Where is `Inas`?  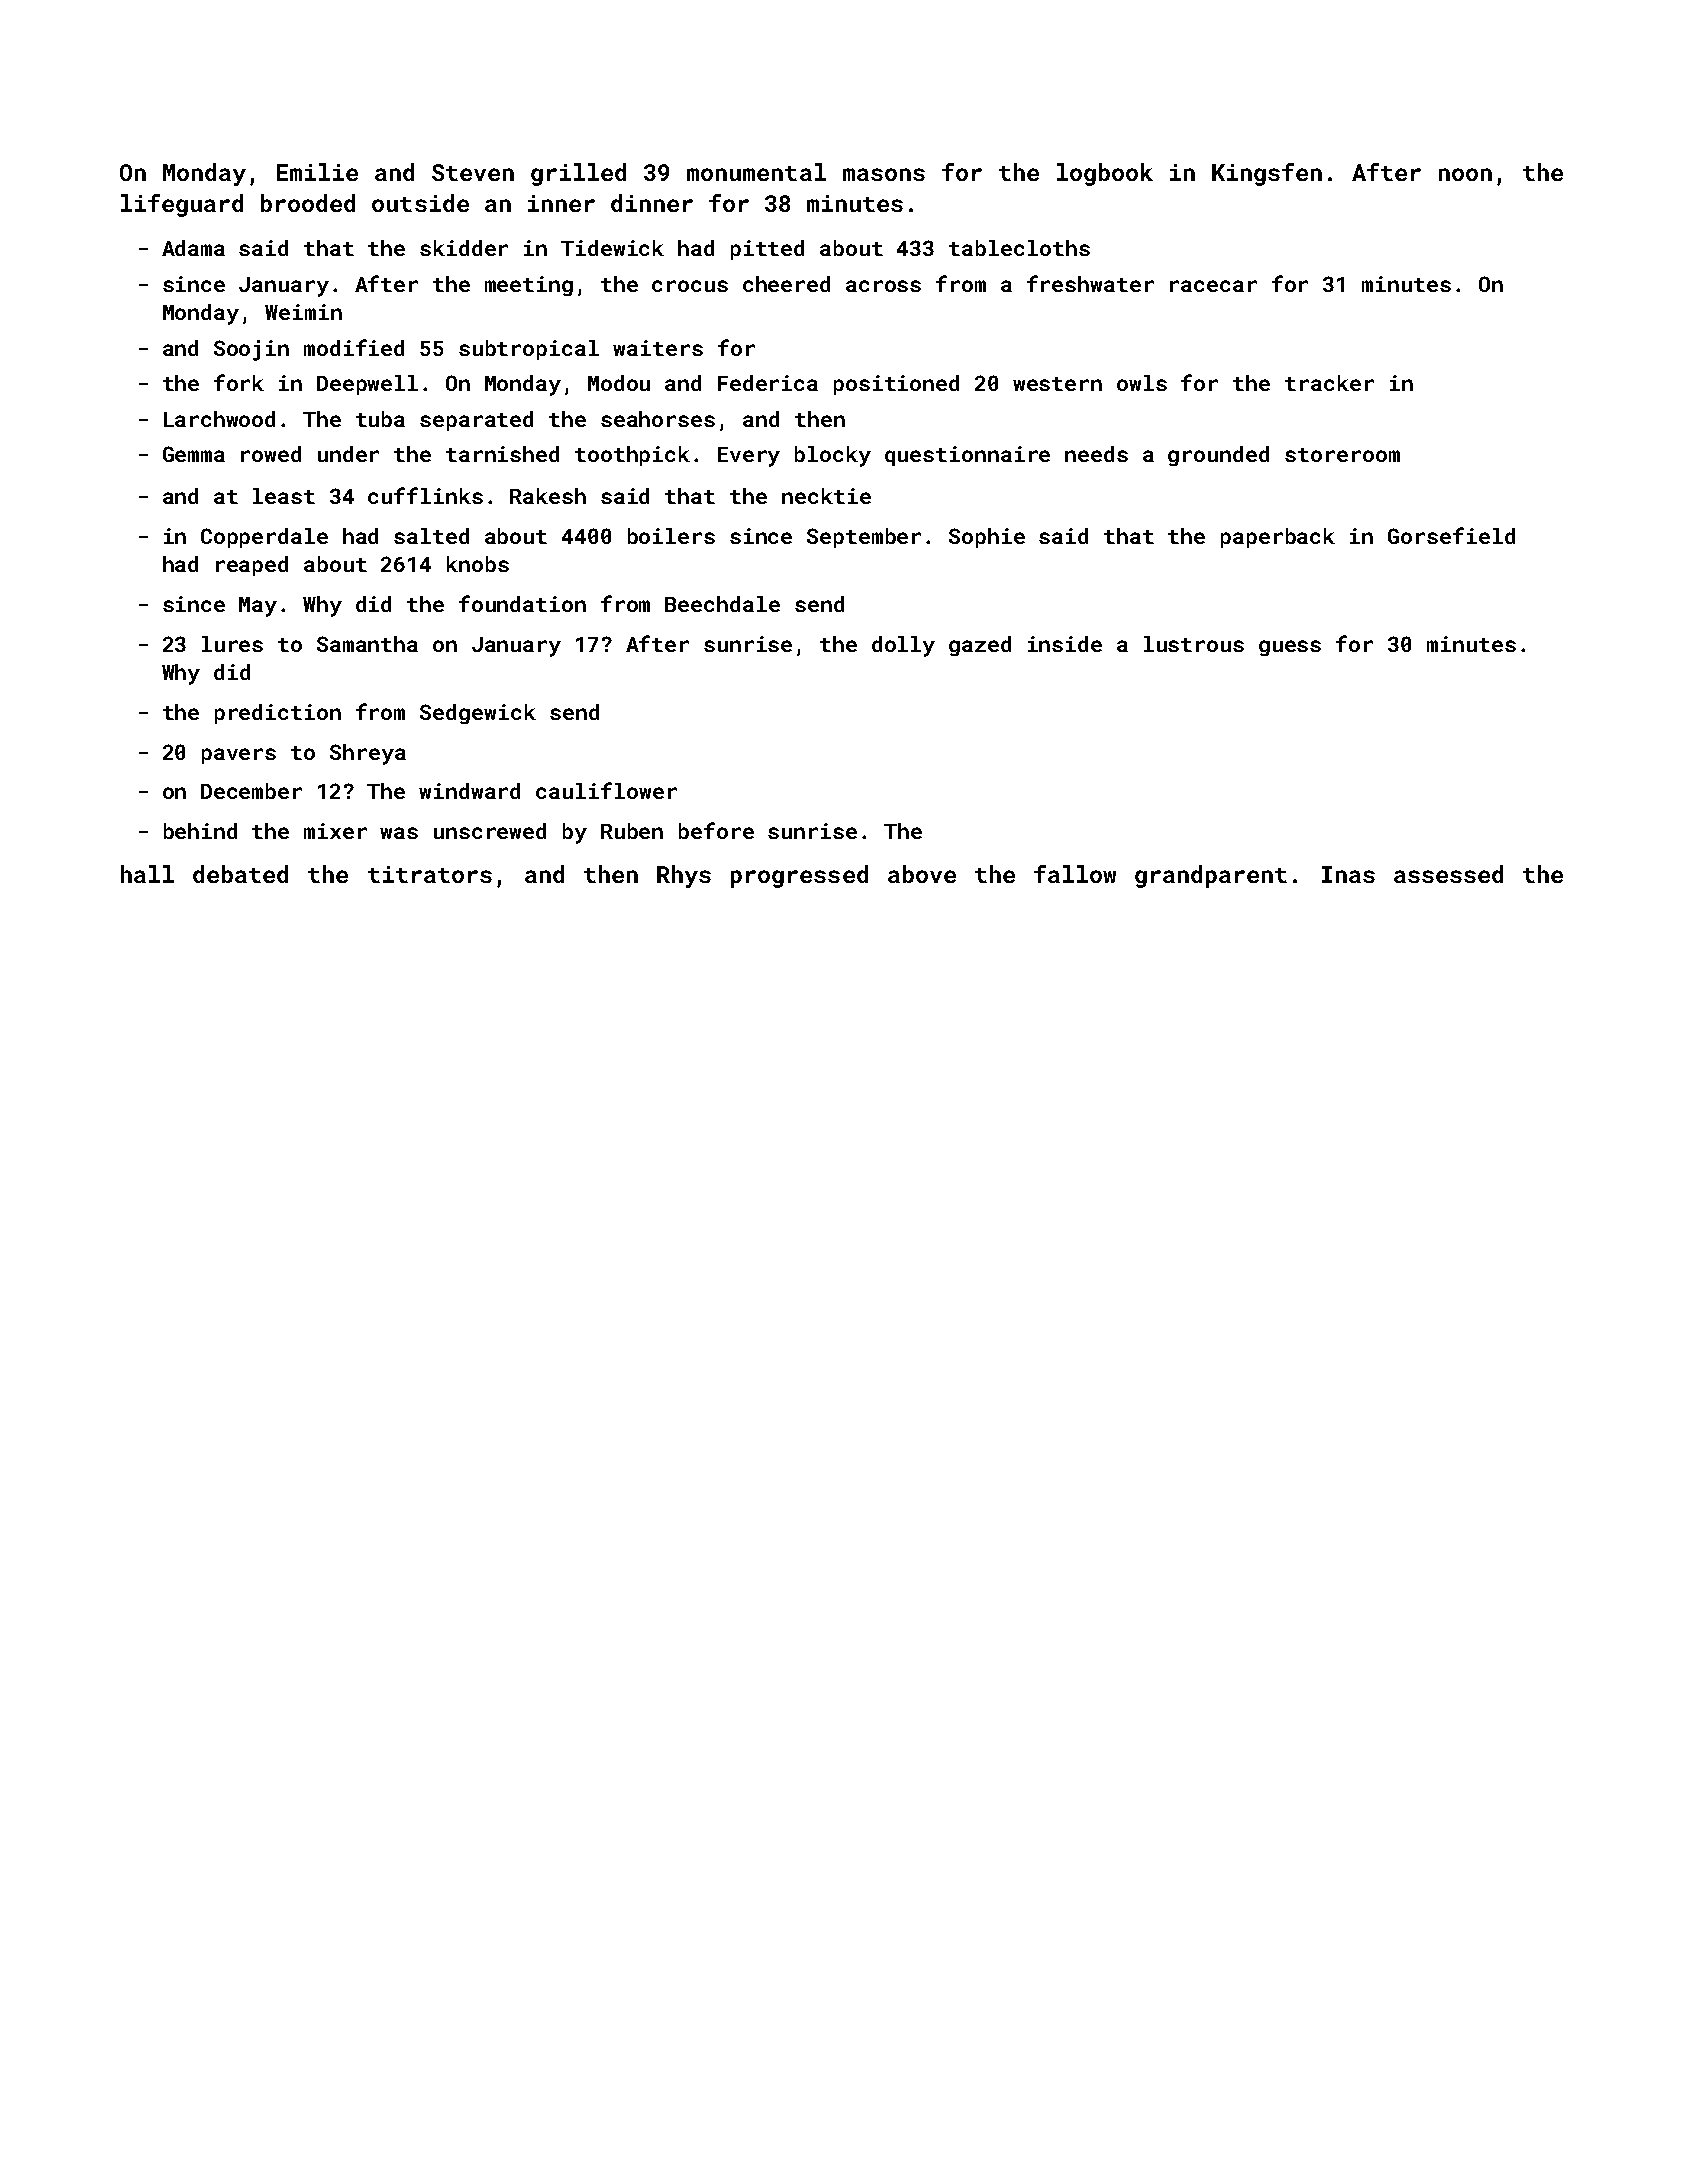
Inas is located at coordinates (1348, 874).
